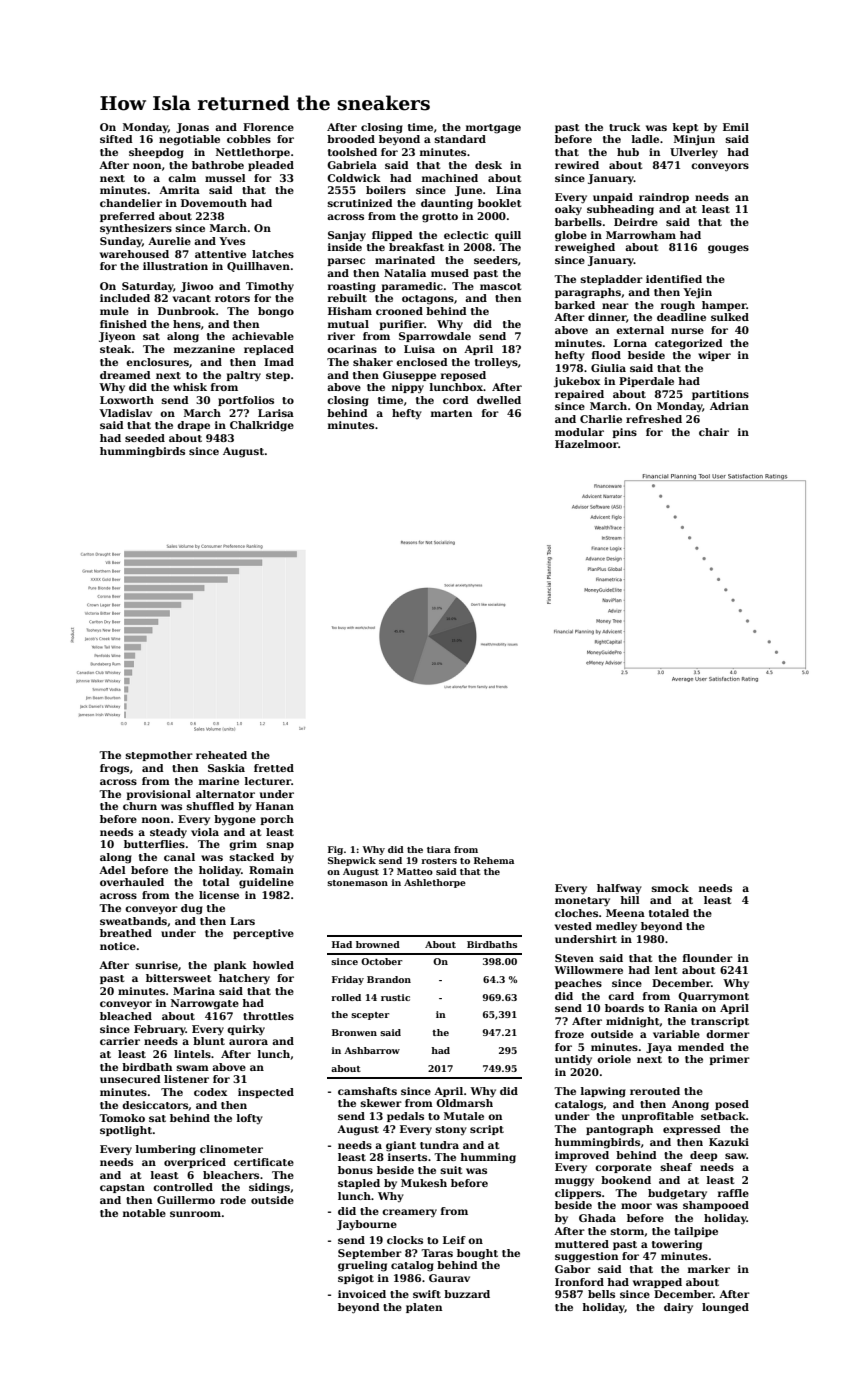  I want to click on fretted, so click(274, 768).
